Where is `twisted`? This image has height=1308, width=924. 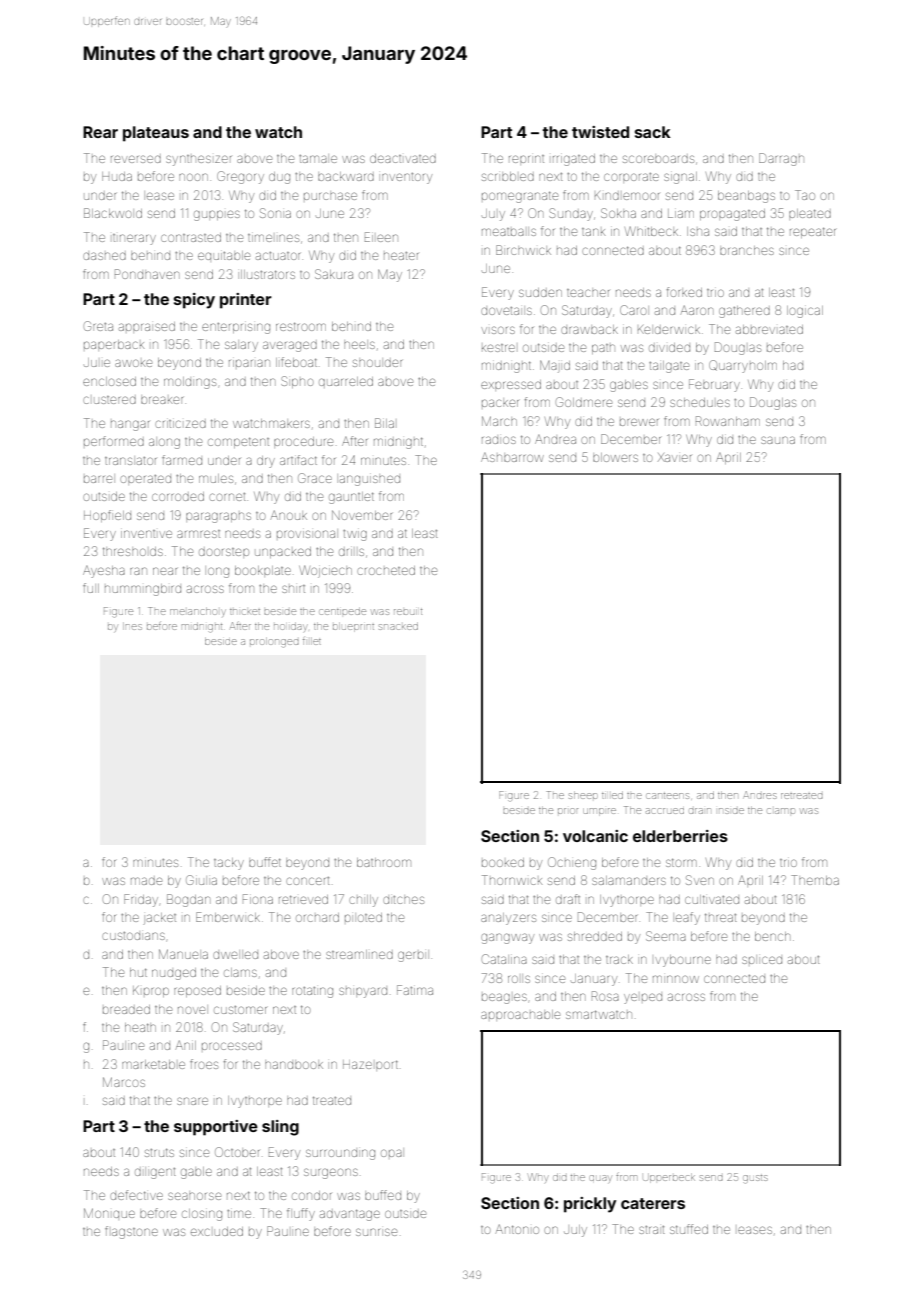 twisted is located at coordinates (600, 132).
